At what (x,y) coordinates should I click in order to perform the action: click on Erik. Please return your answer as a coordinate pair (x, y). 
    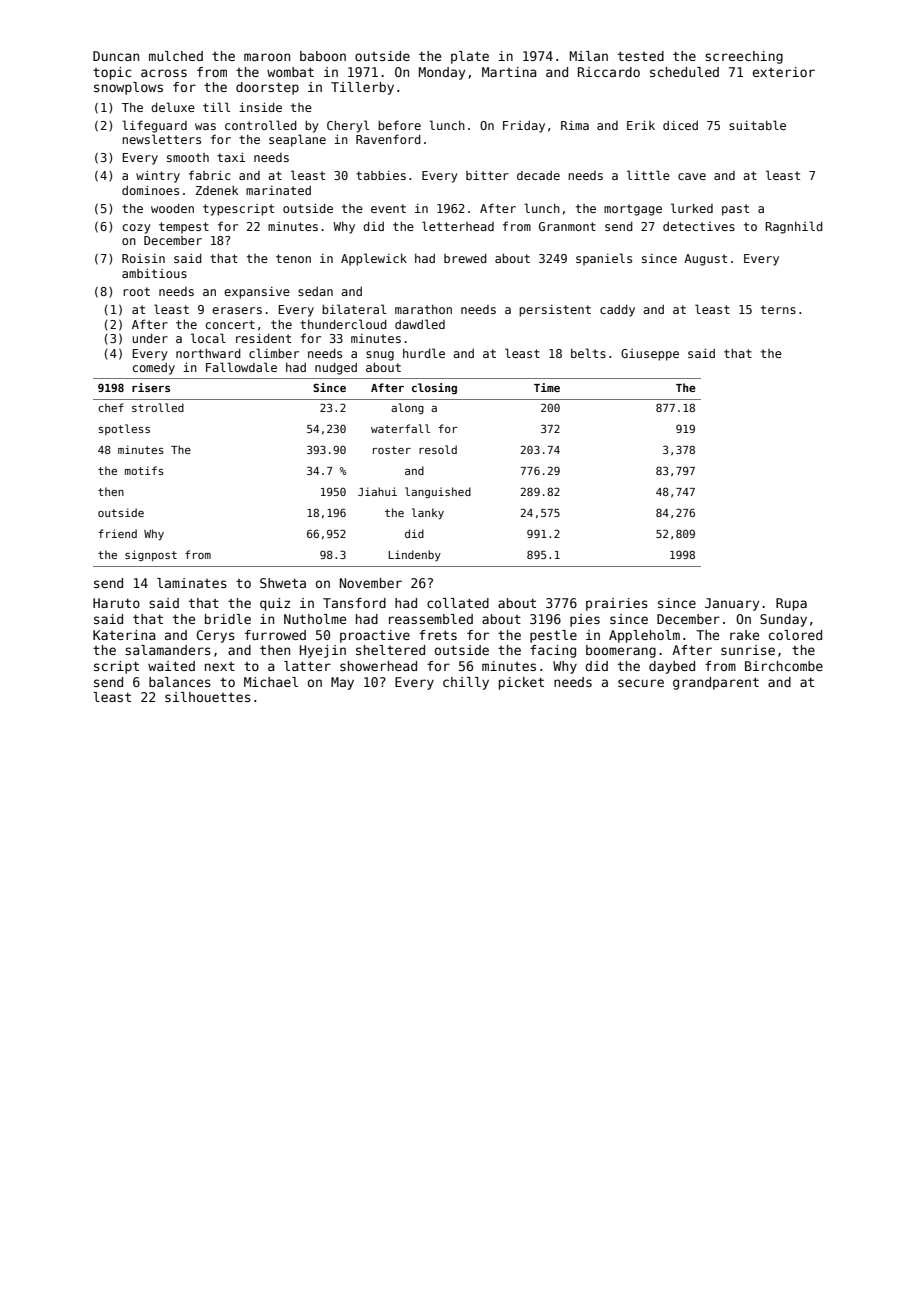
    Looking at the image, I should click on (641, 125).
